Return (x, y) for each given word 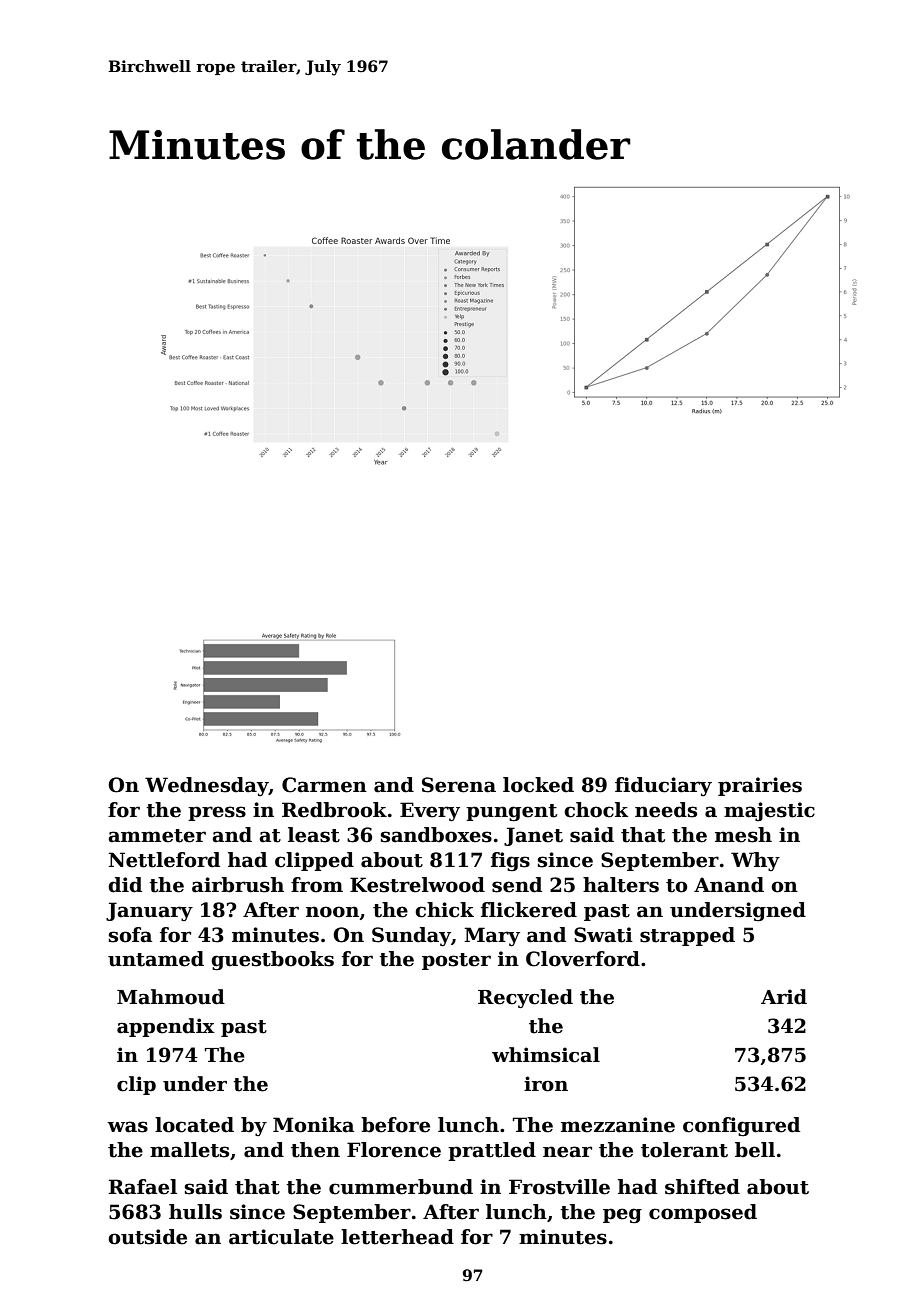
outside (147, 1237)
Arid (784, 997)
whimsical (546, 1055)
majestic (769, 812)
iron (546, 1084)
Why (755, 861)
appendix (166, 1027)
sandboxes (436, 835)
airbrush (238, 885)
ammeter (157, 836)
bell (755, 1150)
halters (621, 885)
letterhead (397, 1237)
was (127, 1127)
